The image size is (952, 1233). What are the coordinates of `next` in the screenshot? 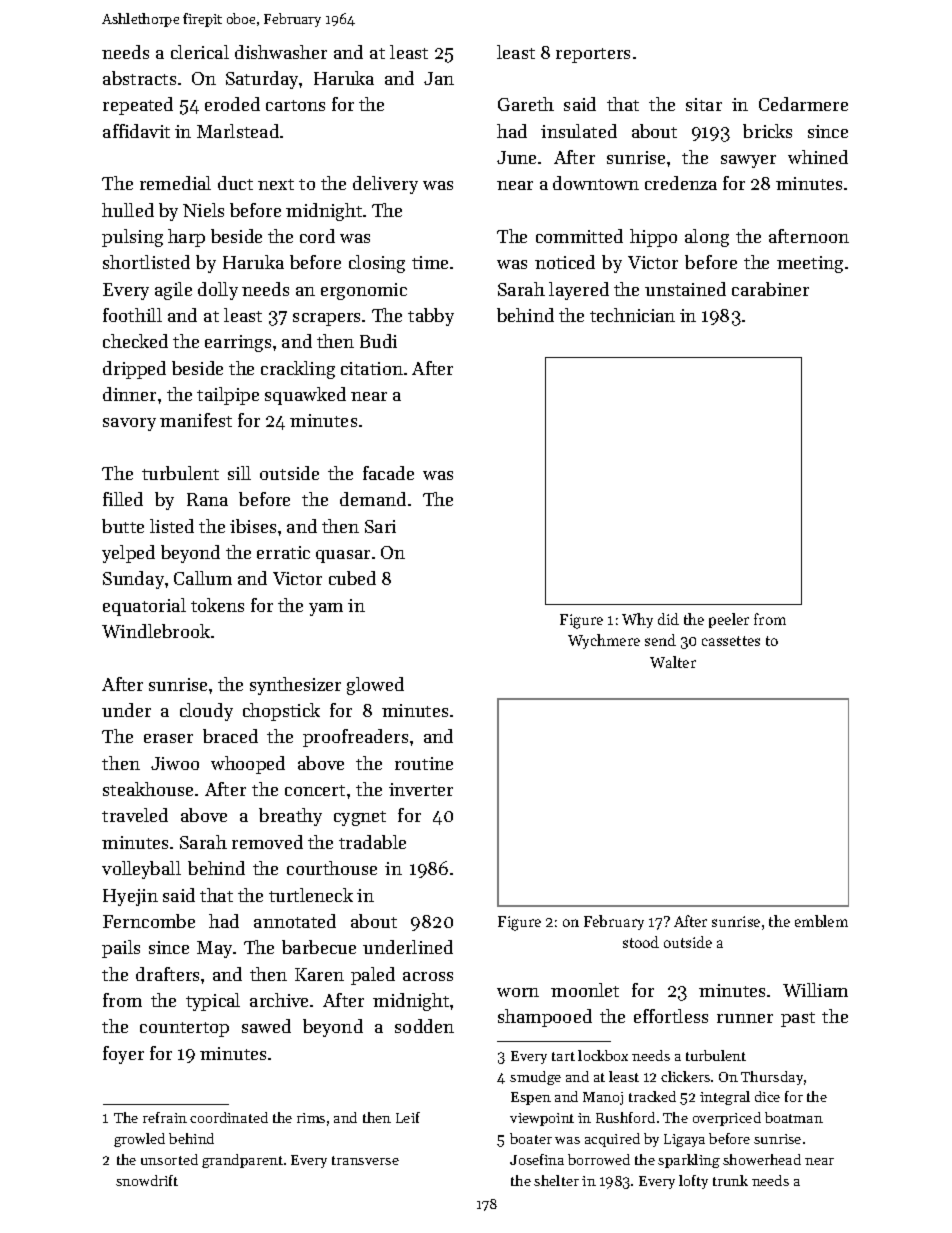 It's located at (276, 184).
